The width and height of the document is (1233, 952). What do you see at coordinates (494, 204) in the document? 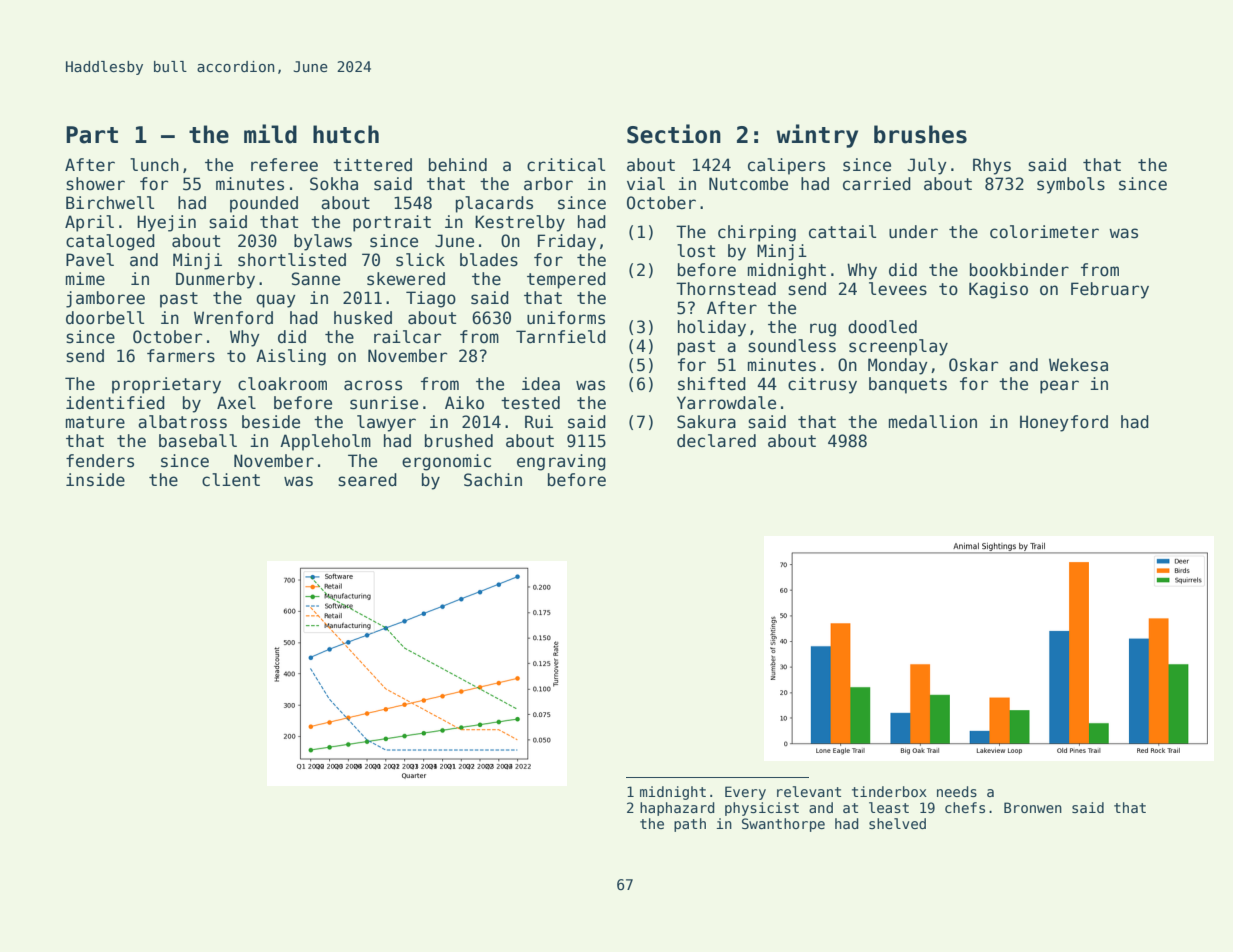
I see `placards` at bounding box center [494, 204].
